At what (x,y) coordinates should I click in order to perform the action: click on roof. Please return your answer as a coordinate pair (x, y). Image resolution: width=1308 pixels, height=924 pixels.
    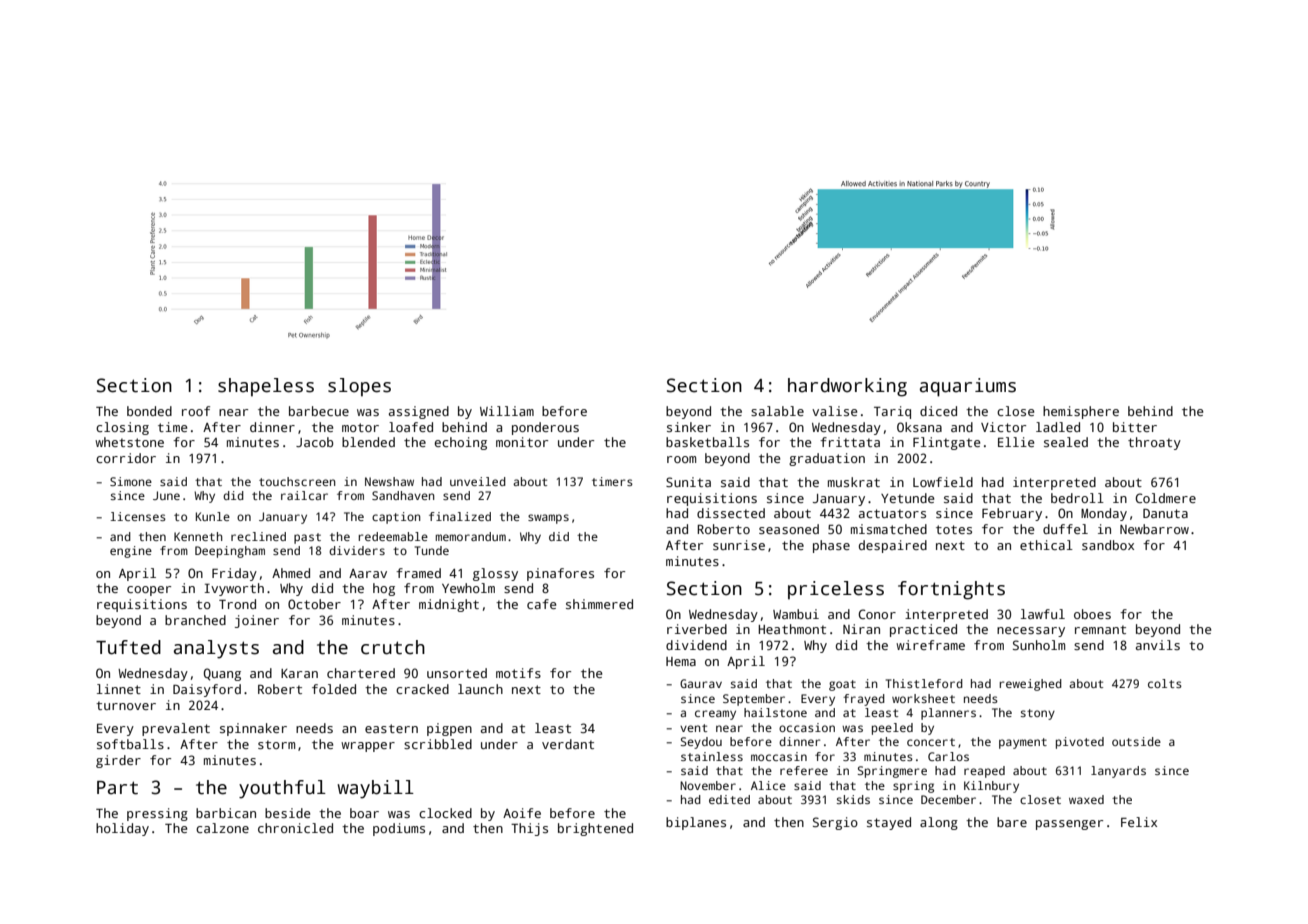
    Looking at the image, I should click on (196, 411).
